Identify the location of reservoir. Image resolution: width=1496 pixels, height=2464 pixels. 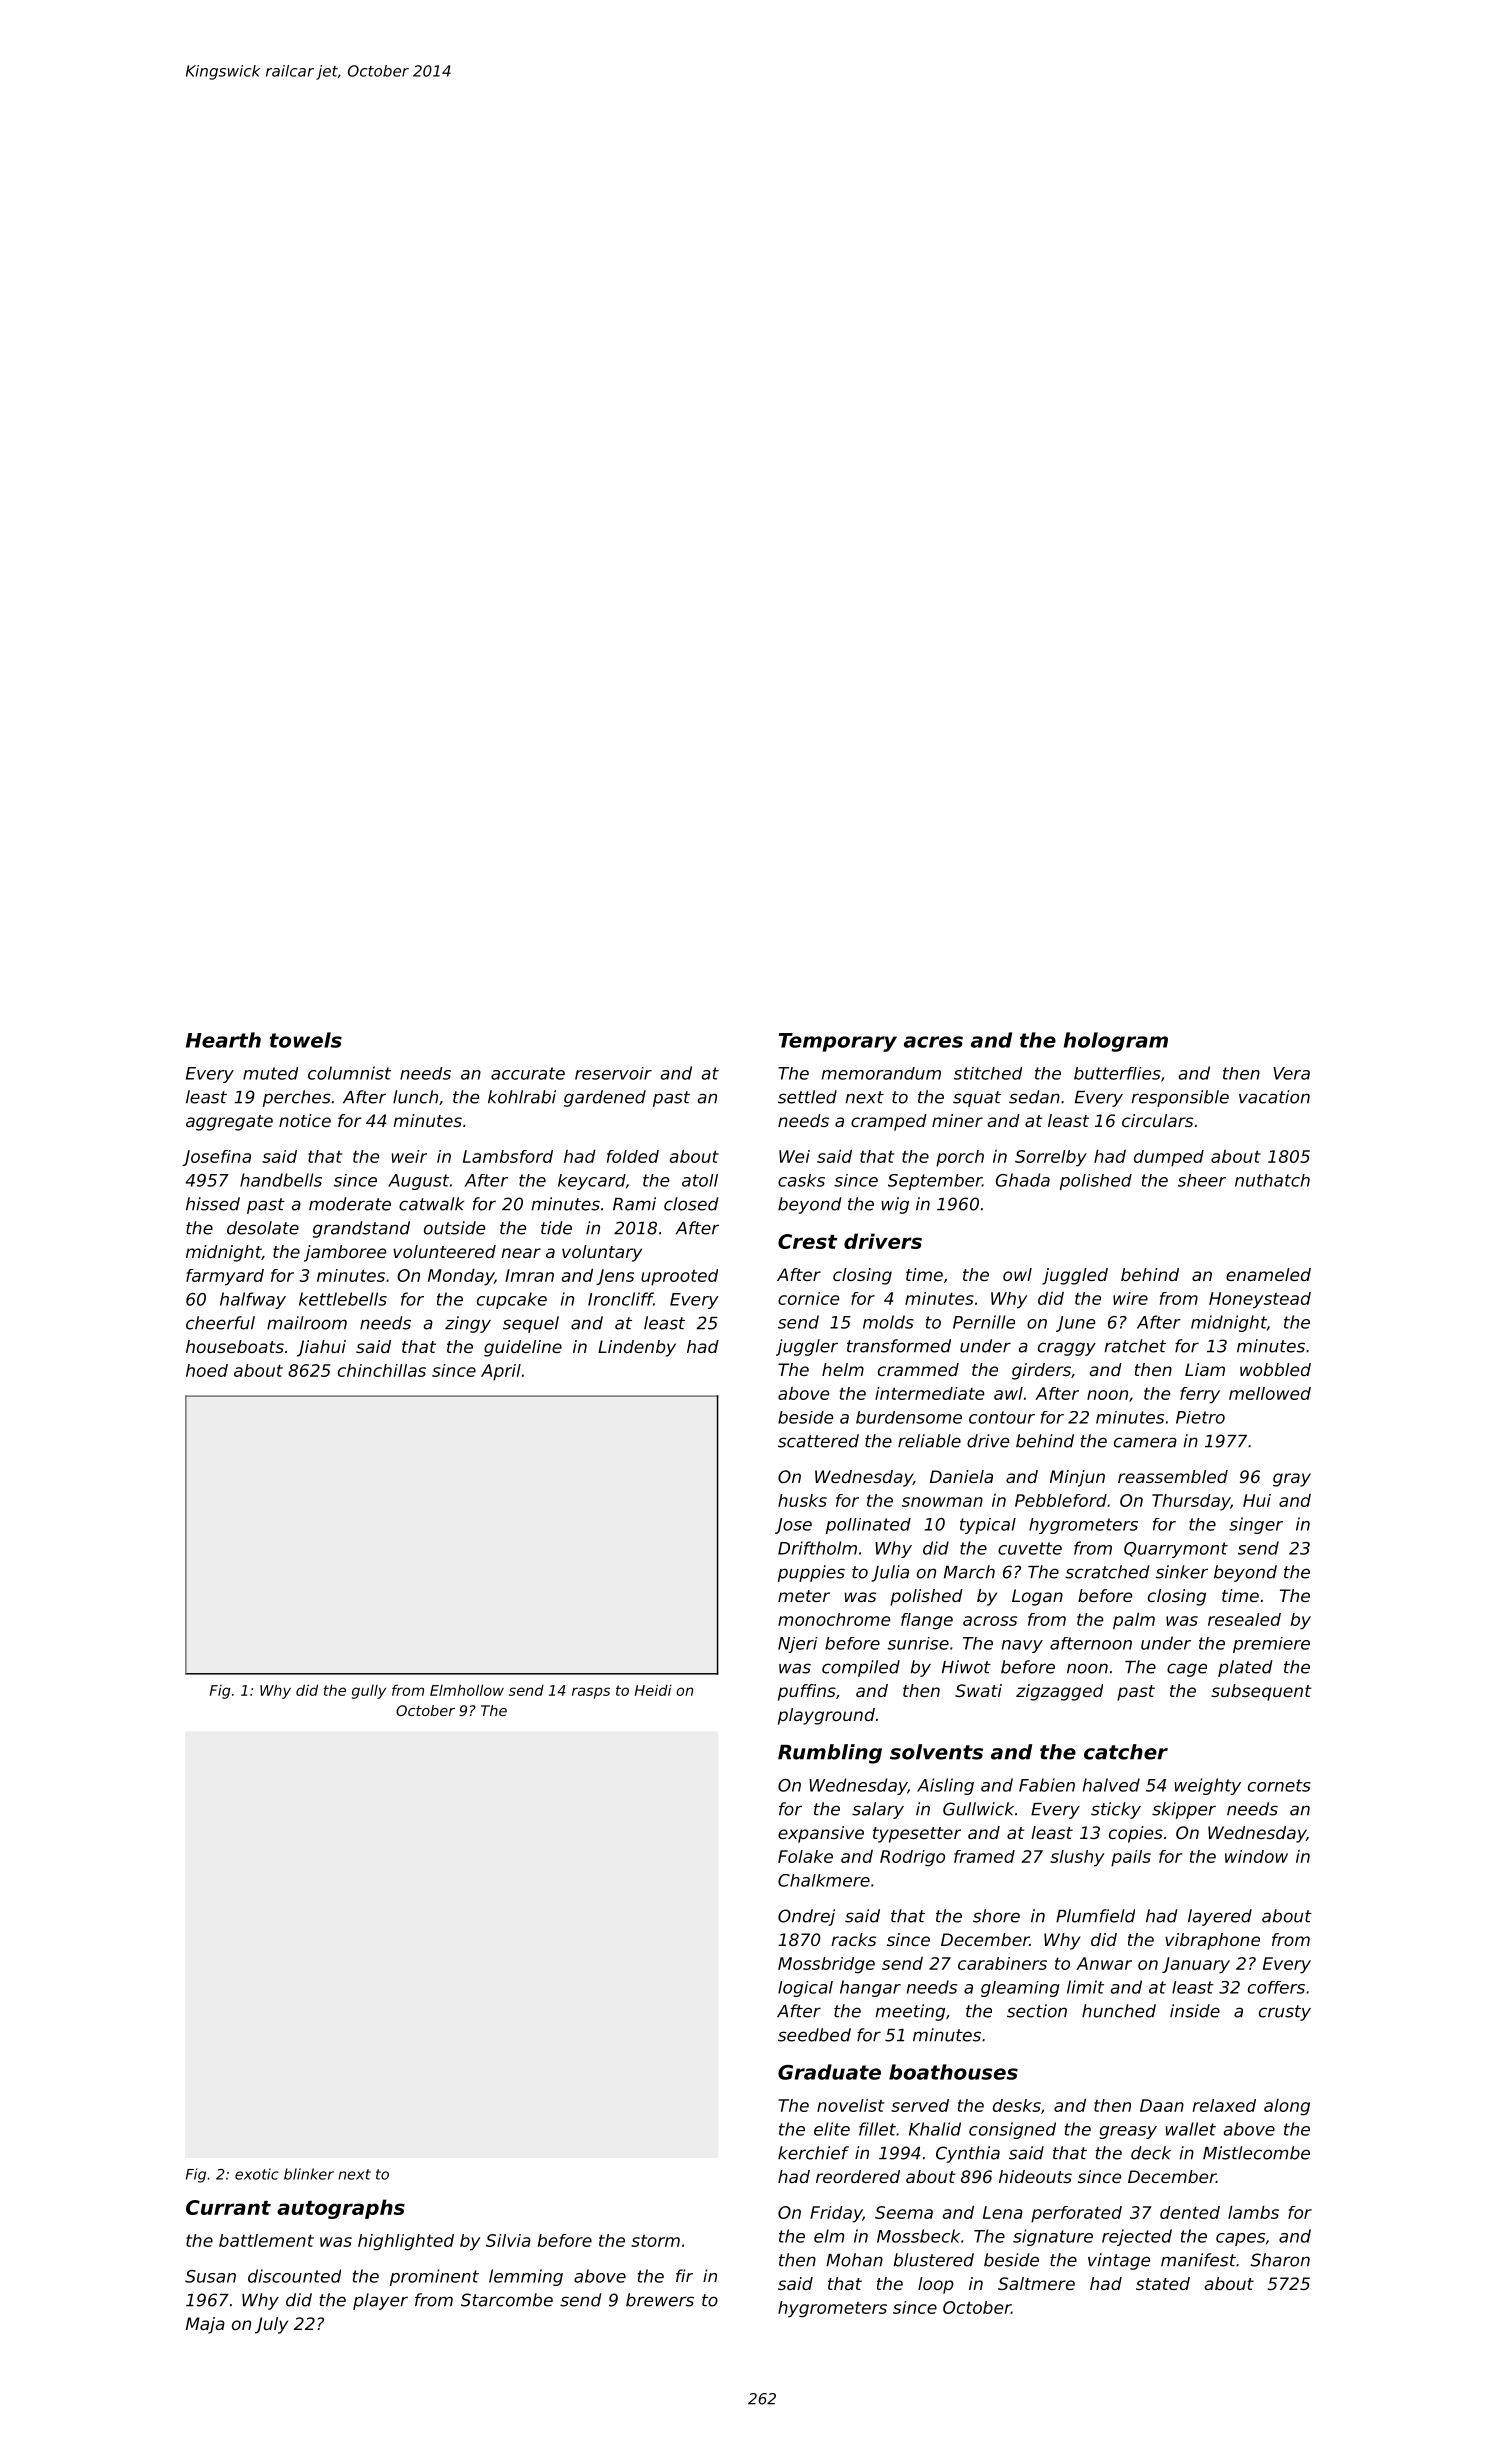
(613, 1073).
